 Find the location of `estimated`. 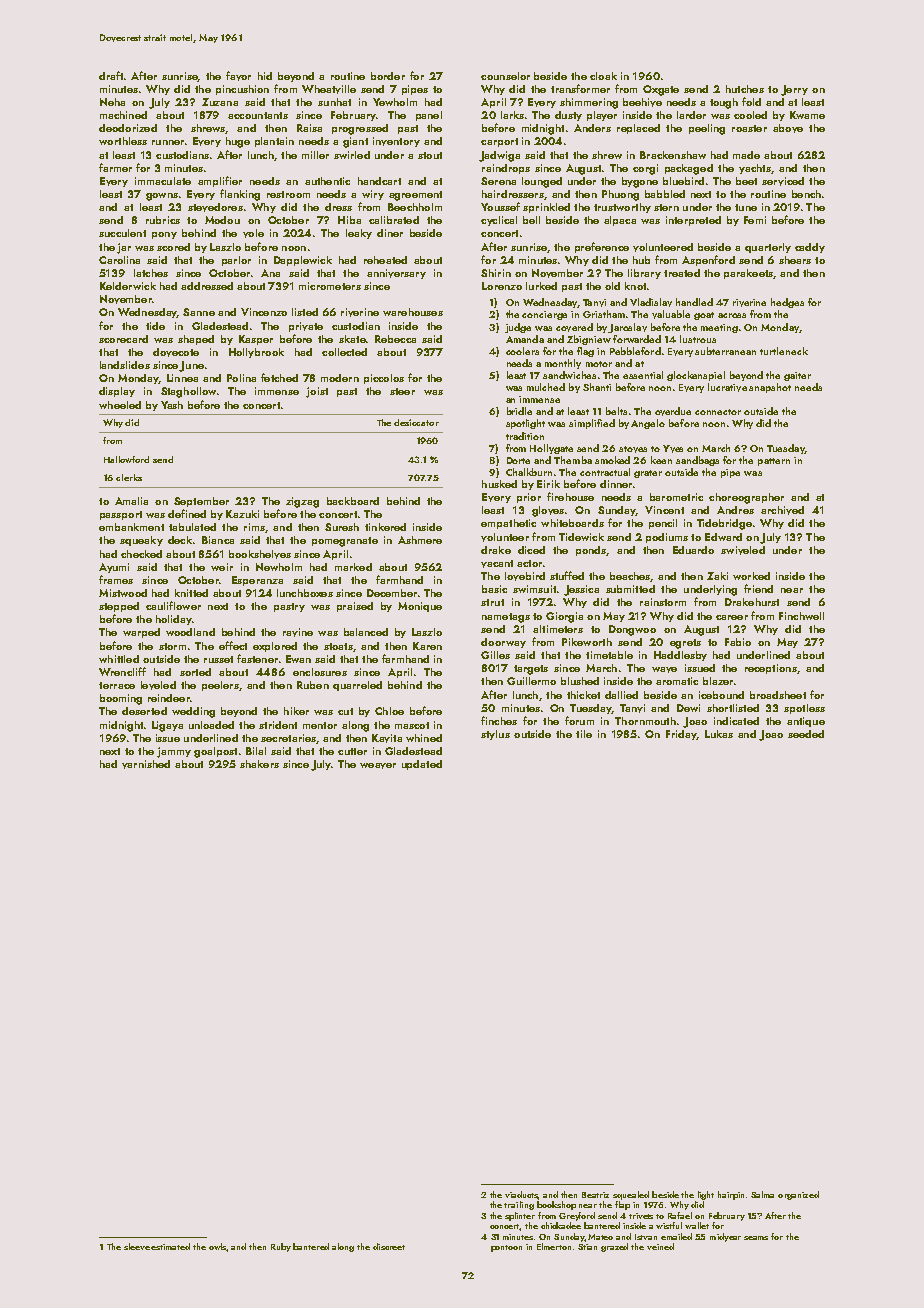

estimated is located at coordinates (170, 1246).
